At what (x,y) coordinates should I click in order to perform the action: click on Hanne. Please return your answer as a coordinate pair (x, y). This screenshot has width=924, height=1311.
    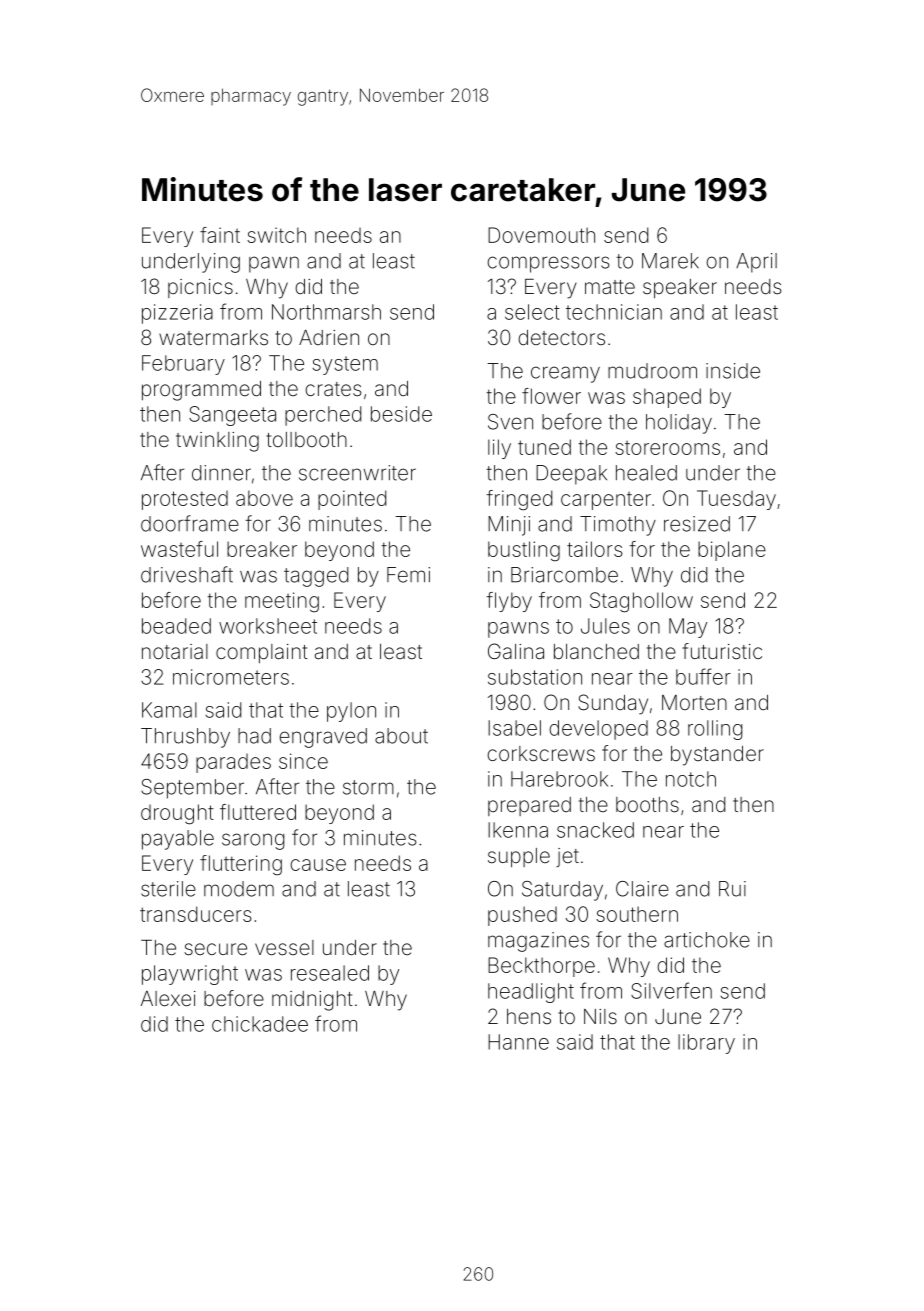
    Looking at the image, I should click on (518, 1042).
